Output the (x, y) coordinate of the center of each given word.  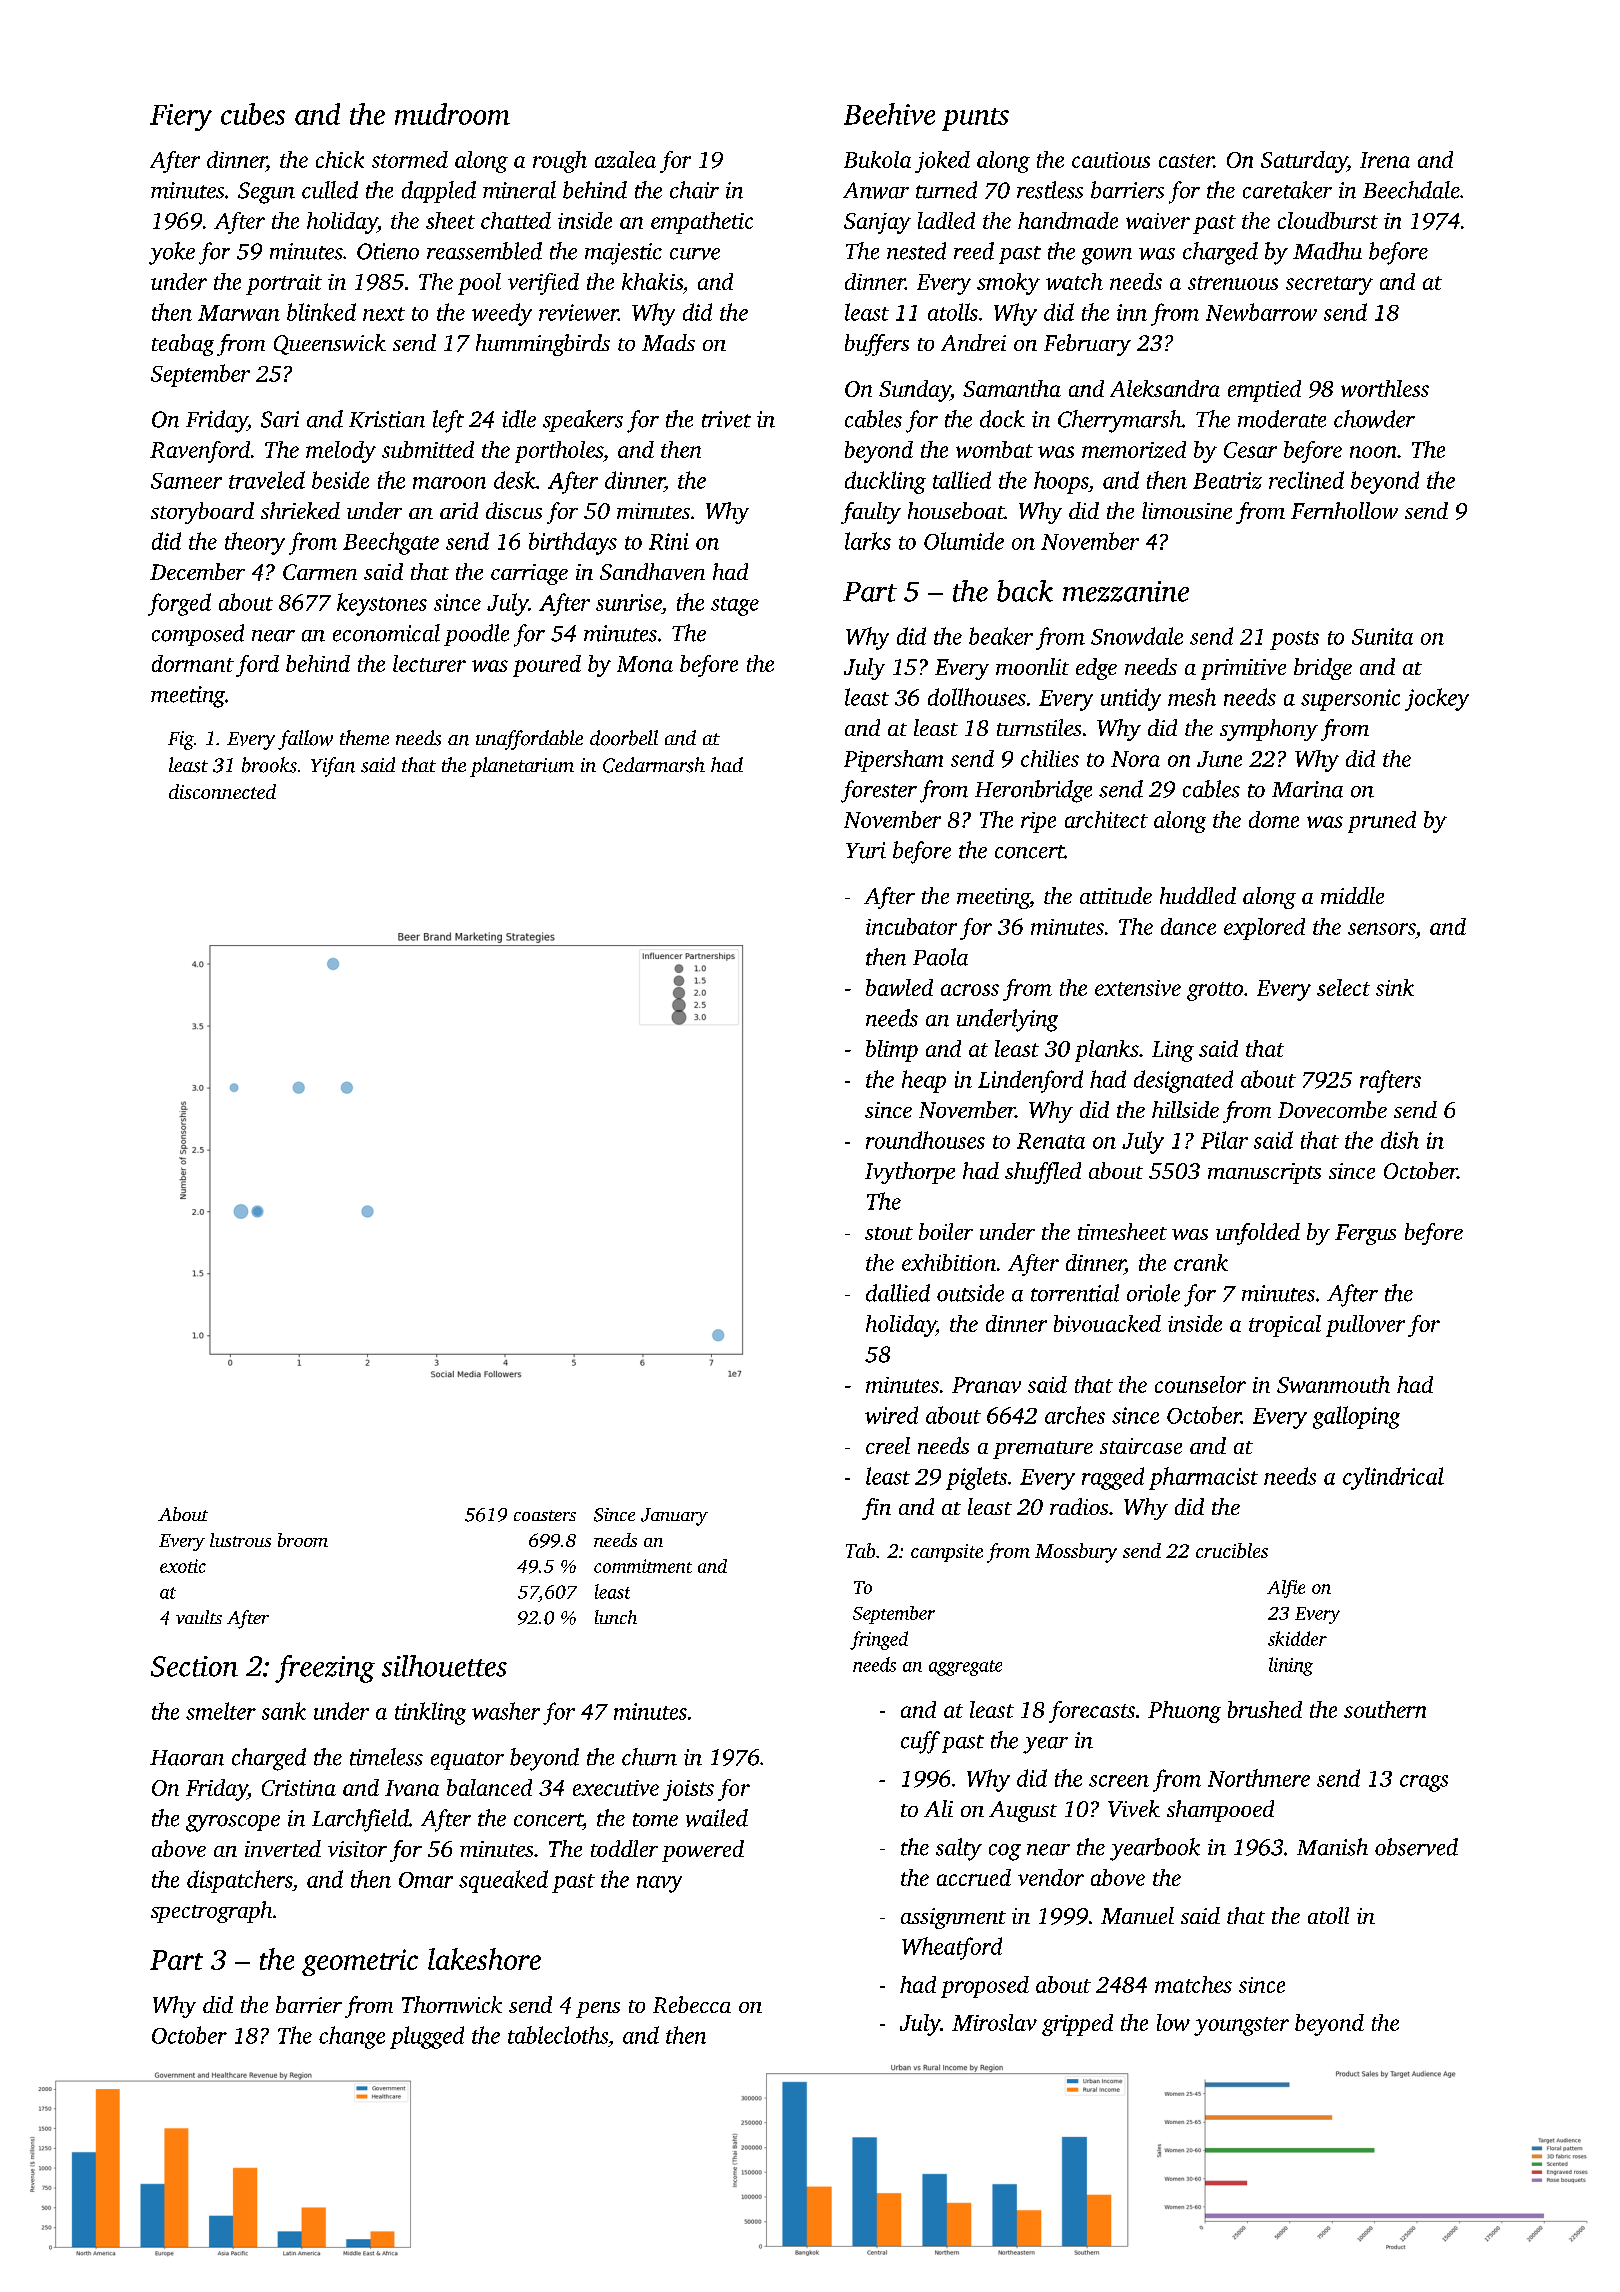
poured (547, 666)
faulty (871, 513)
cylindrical (1393, 1478)
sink (1395, 987)
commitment (643, 1566)
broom (303, 1540)
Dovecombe (1332, 1109)
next (384, 314)
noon (1373, 452)
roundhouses (925, 1140)
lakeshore (484, 1959)
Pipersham (893, 761)
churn (649, 1757)
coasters (545, 1515)
